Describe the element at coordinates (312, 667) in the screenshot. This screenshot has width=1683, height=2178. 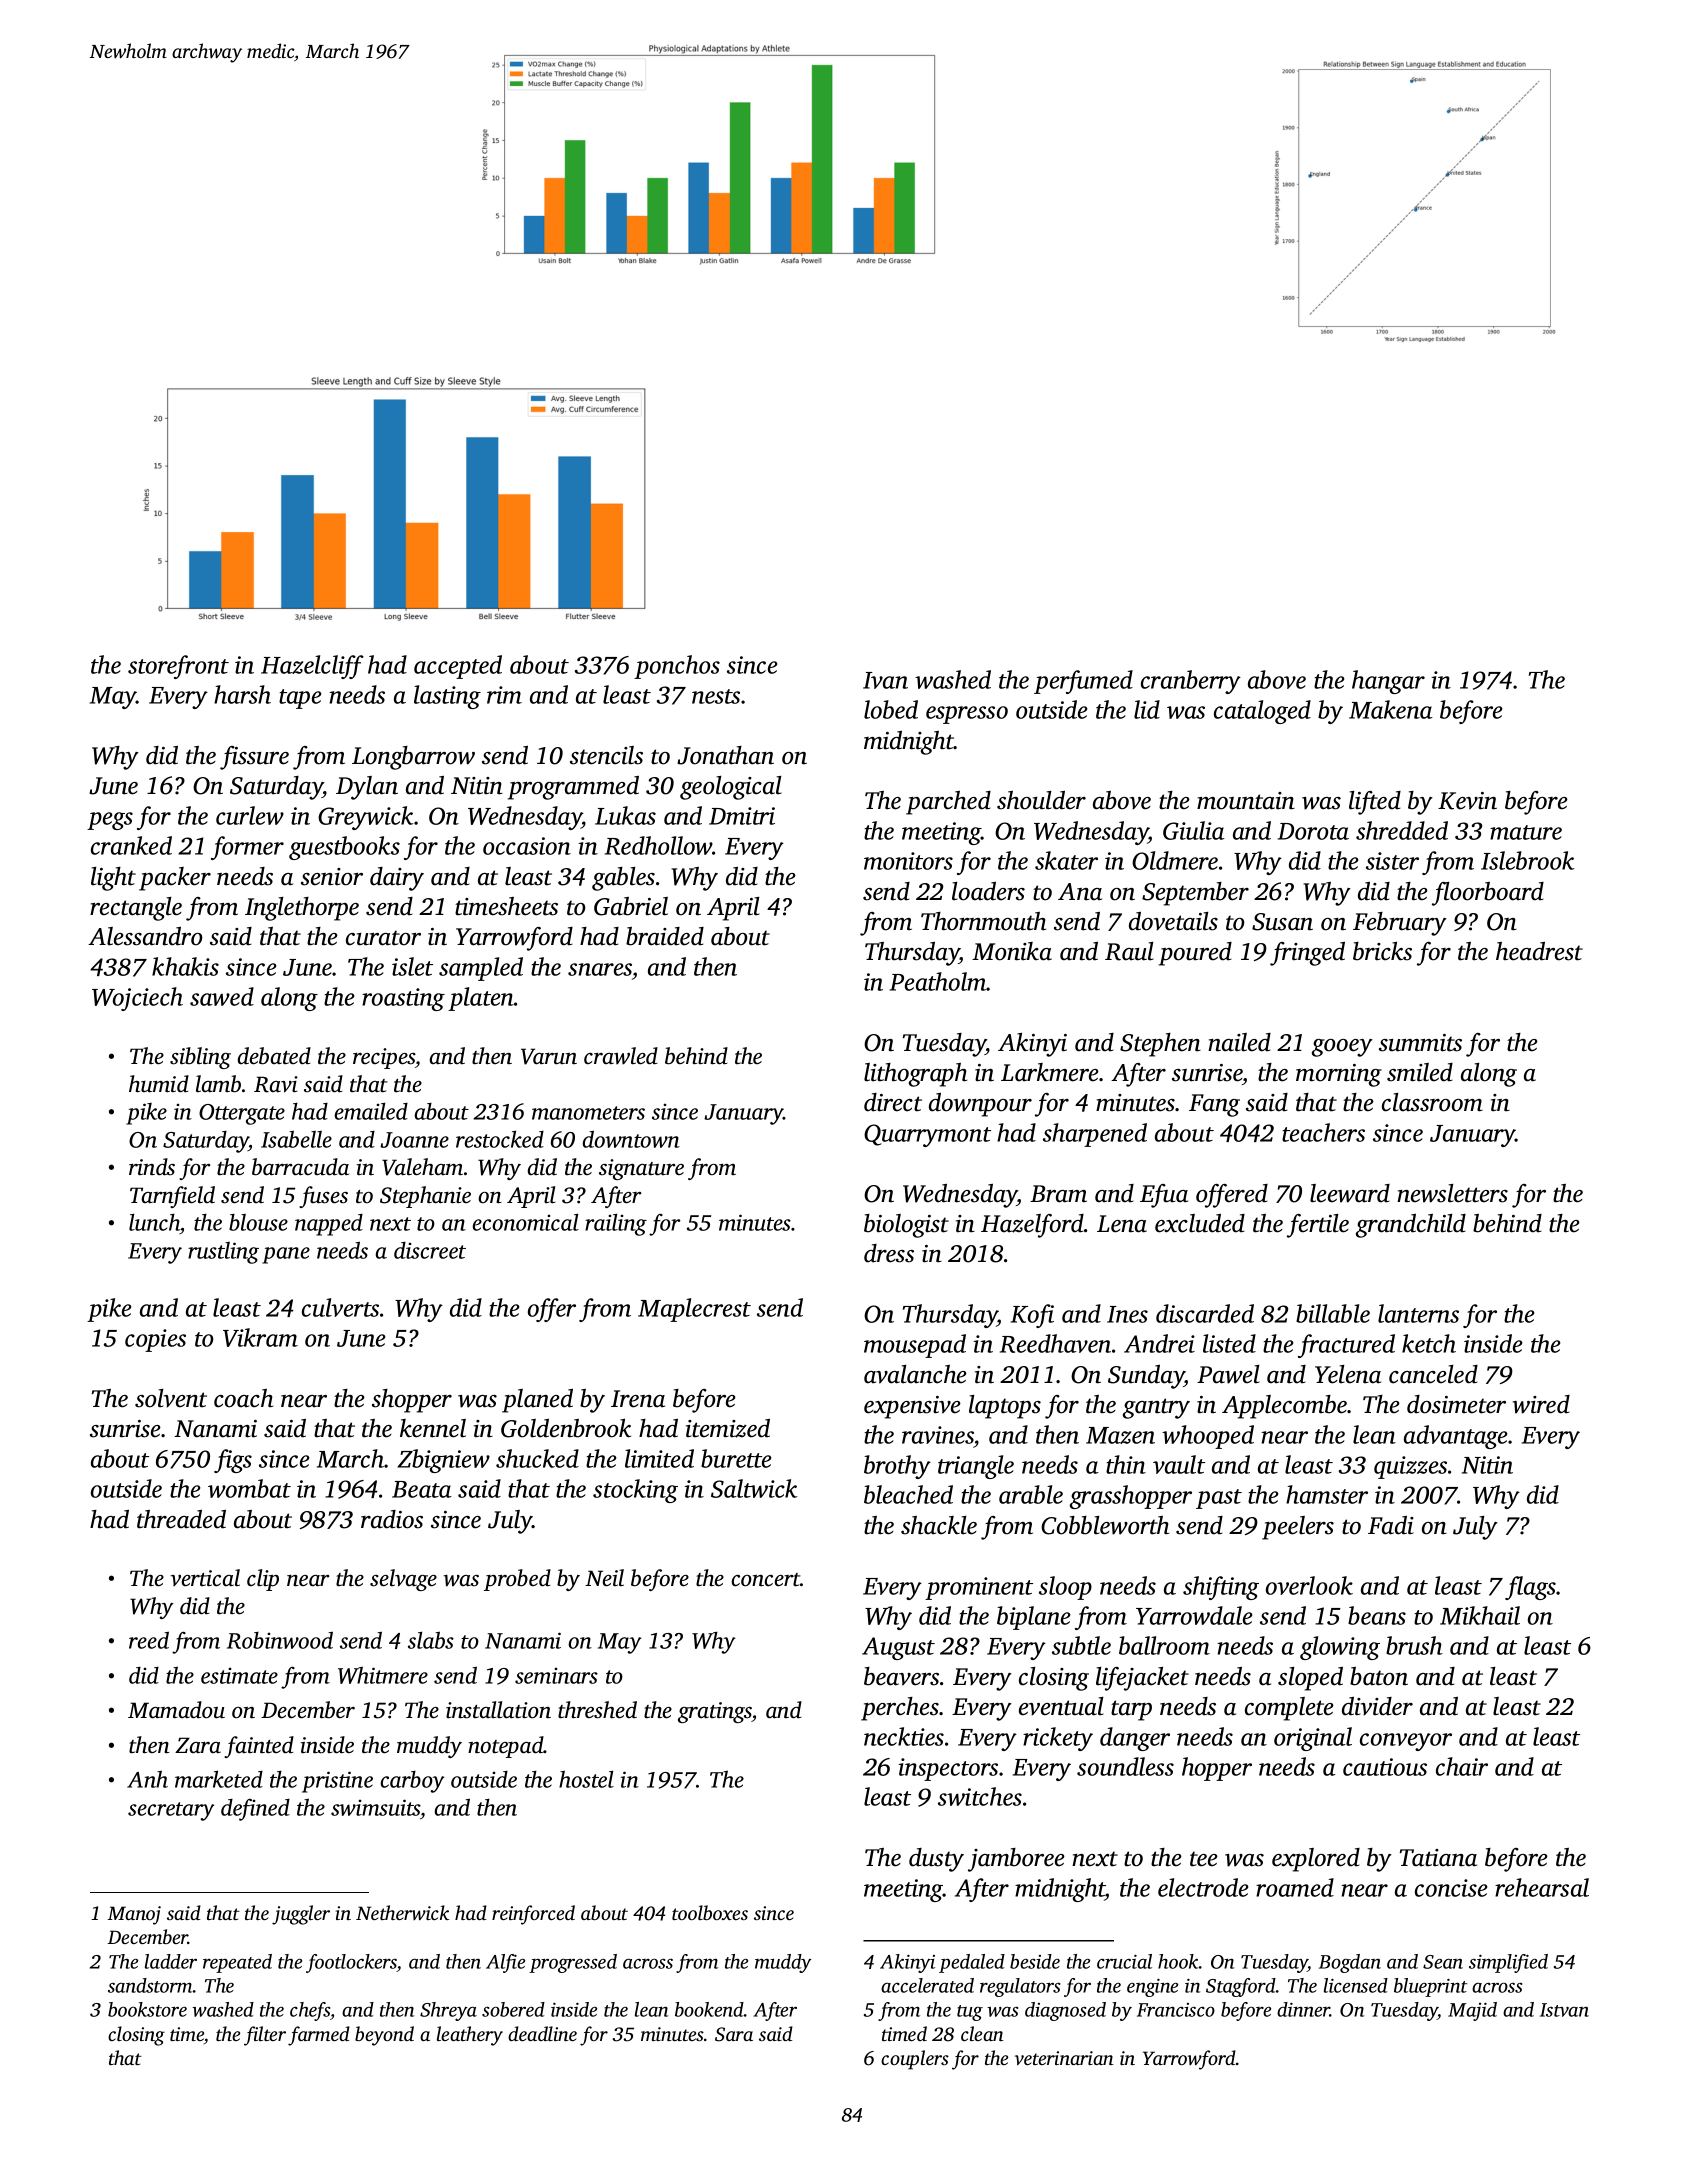
I see `Hazelcliff` at that location.
